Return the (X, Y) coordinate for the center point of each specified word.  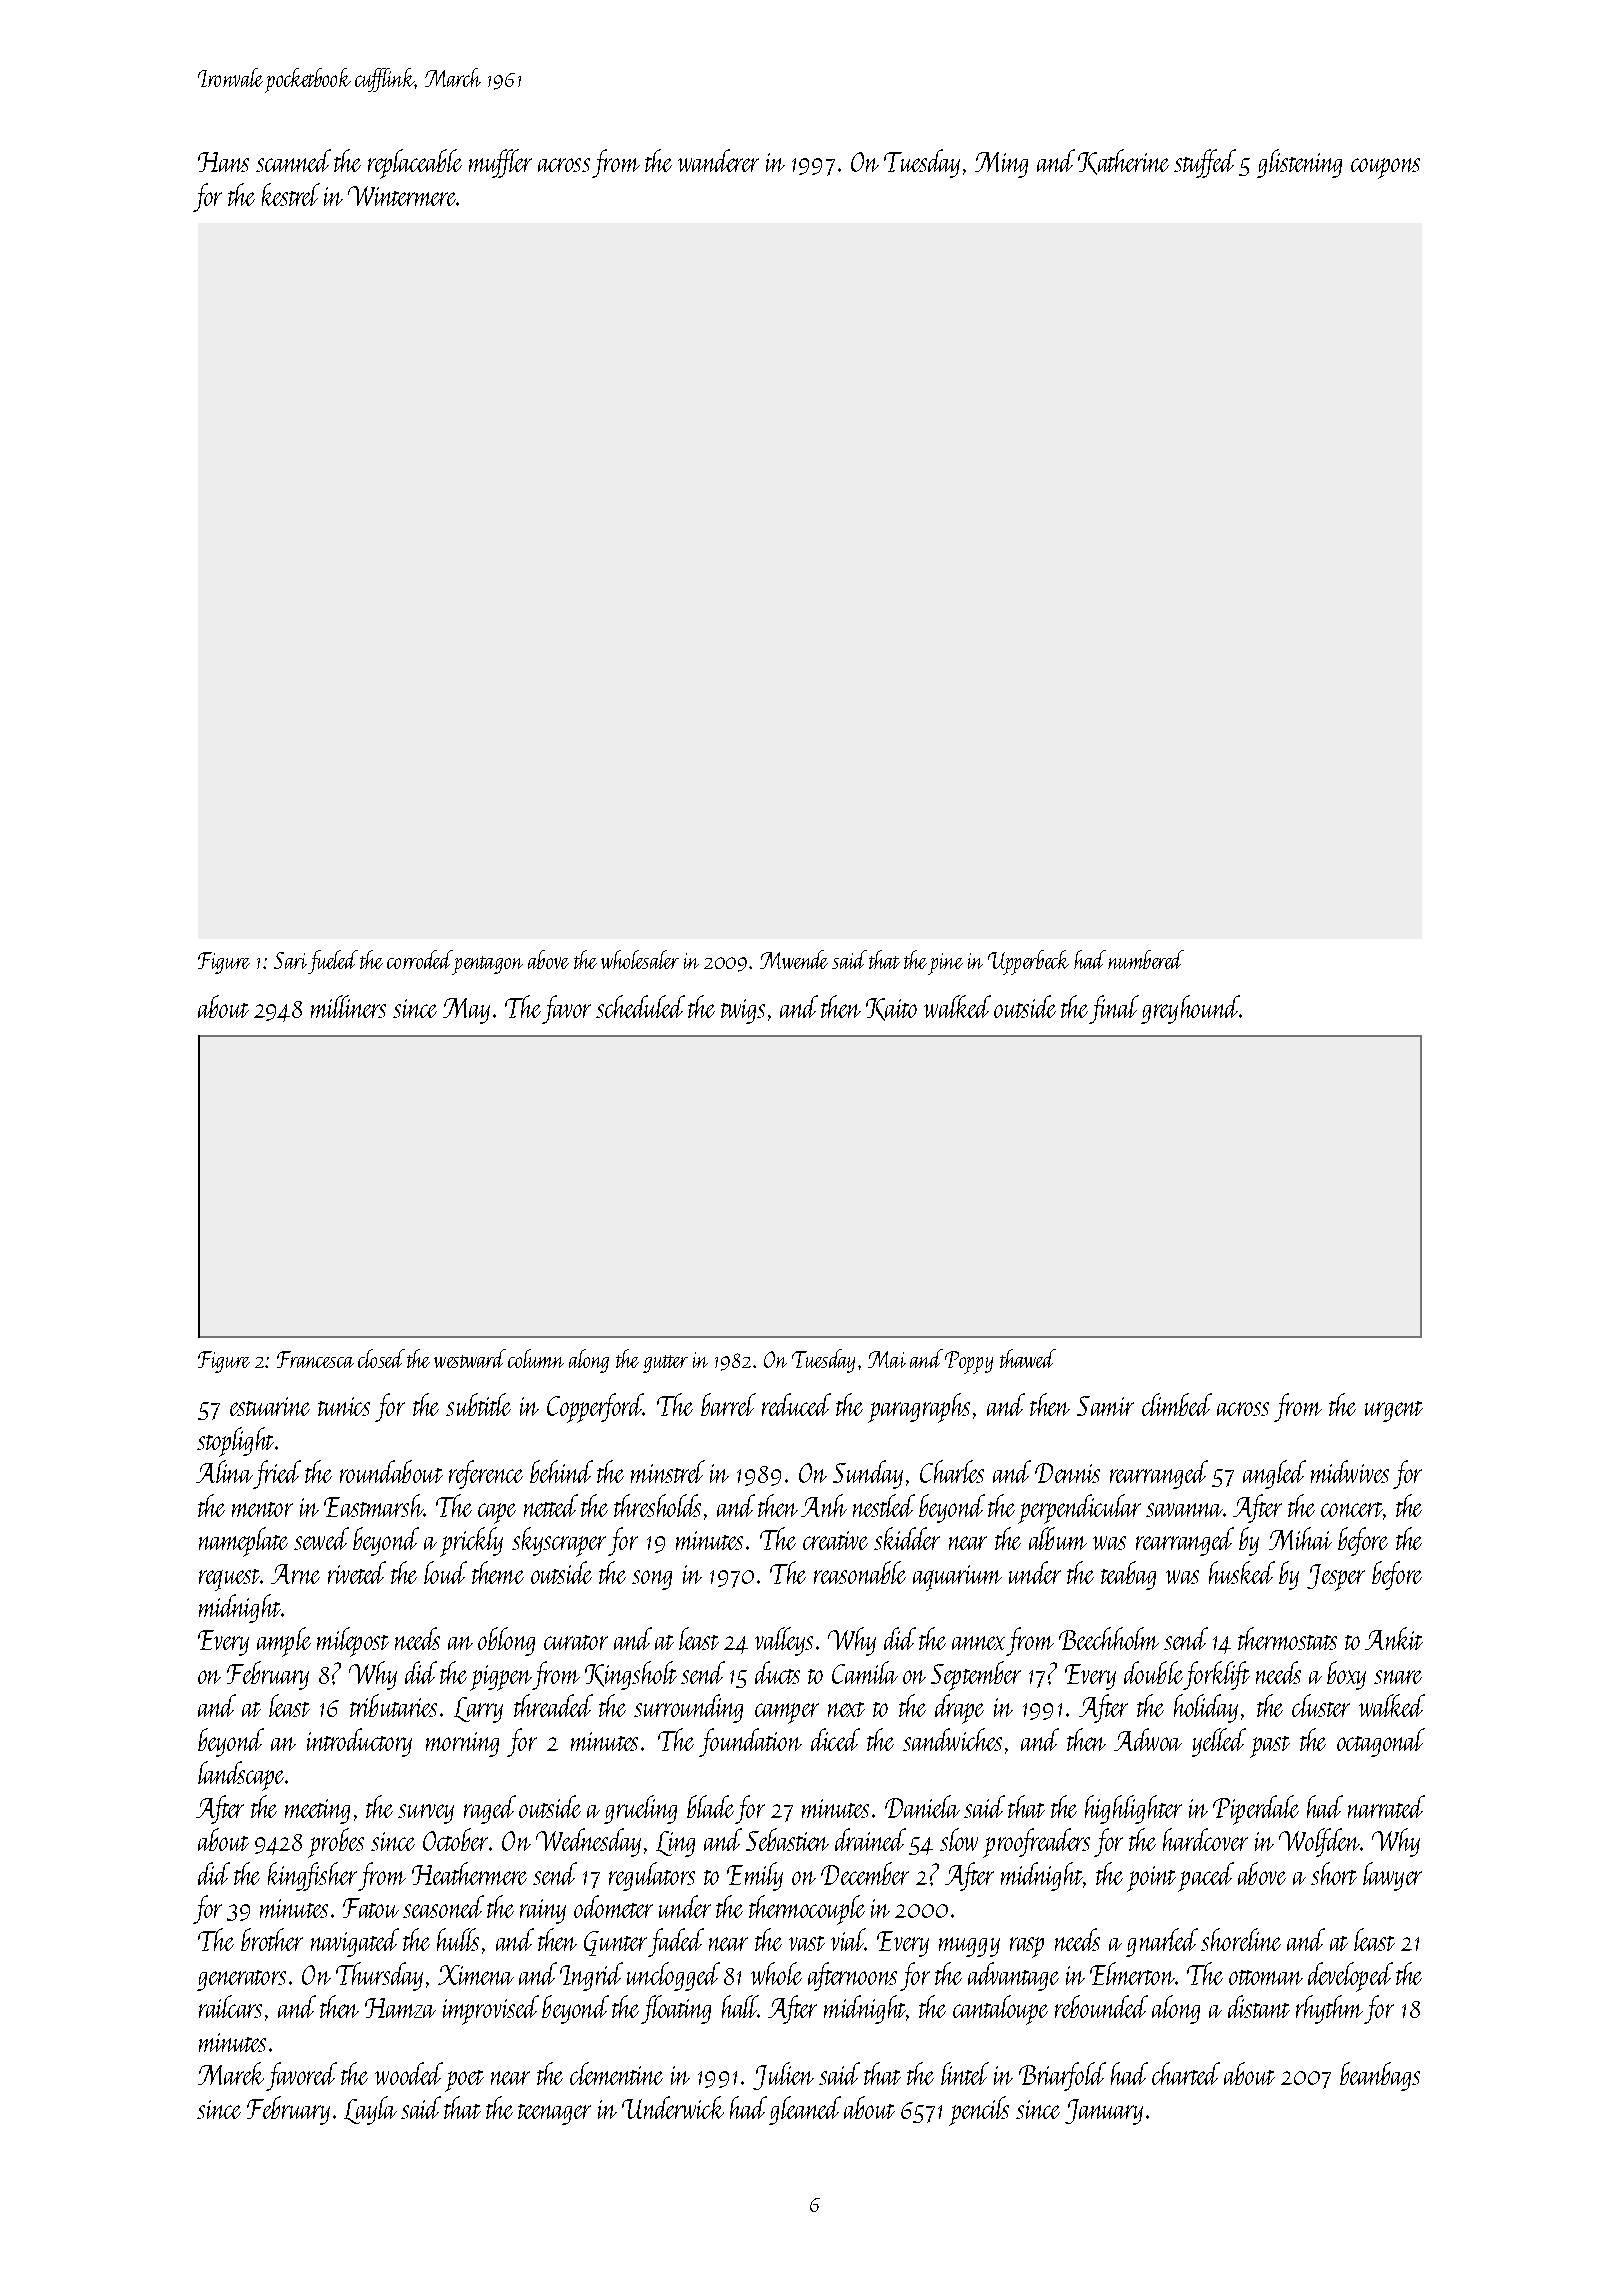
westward (470, 1358)
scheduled (640, 1006)
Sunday (868, 1474)
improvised (491, 2010)
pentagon (488, 965)
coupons (1385, 168)
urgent (1394, 1411)
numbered (1146, 959)
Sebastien (787, 1839)
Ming (1001, 165)
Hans (223, 162)
